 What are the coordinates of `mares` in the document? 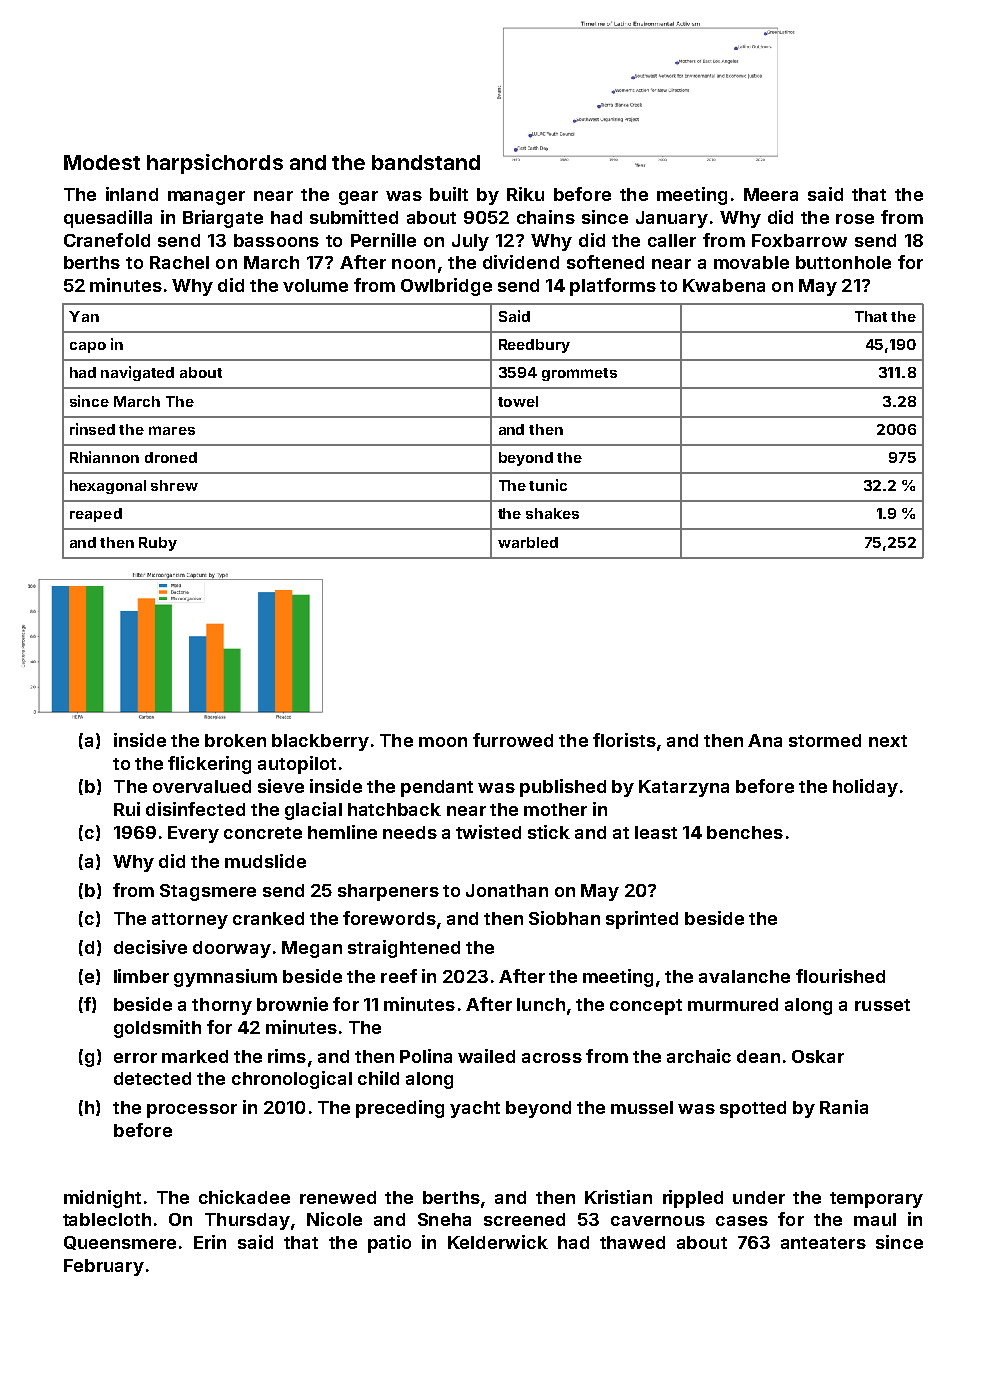 It's located at (172, 430).
